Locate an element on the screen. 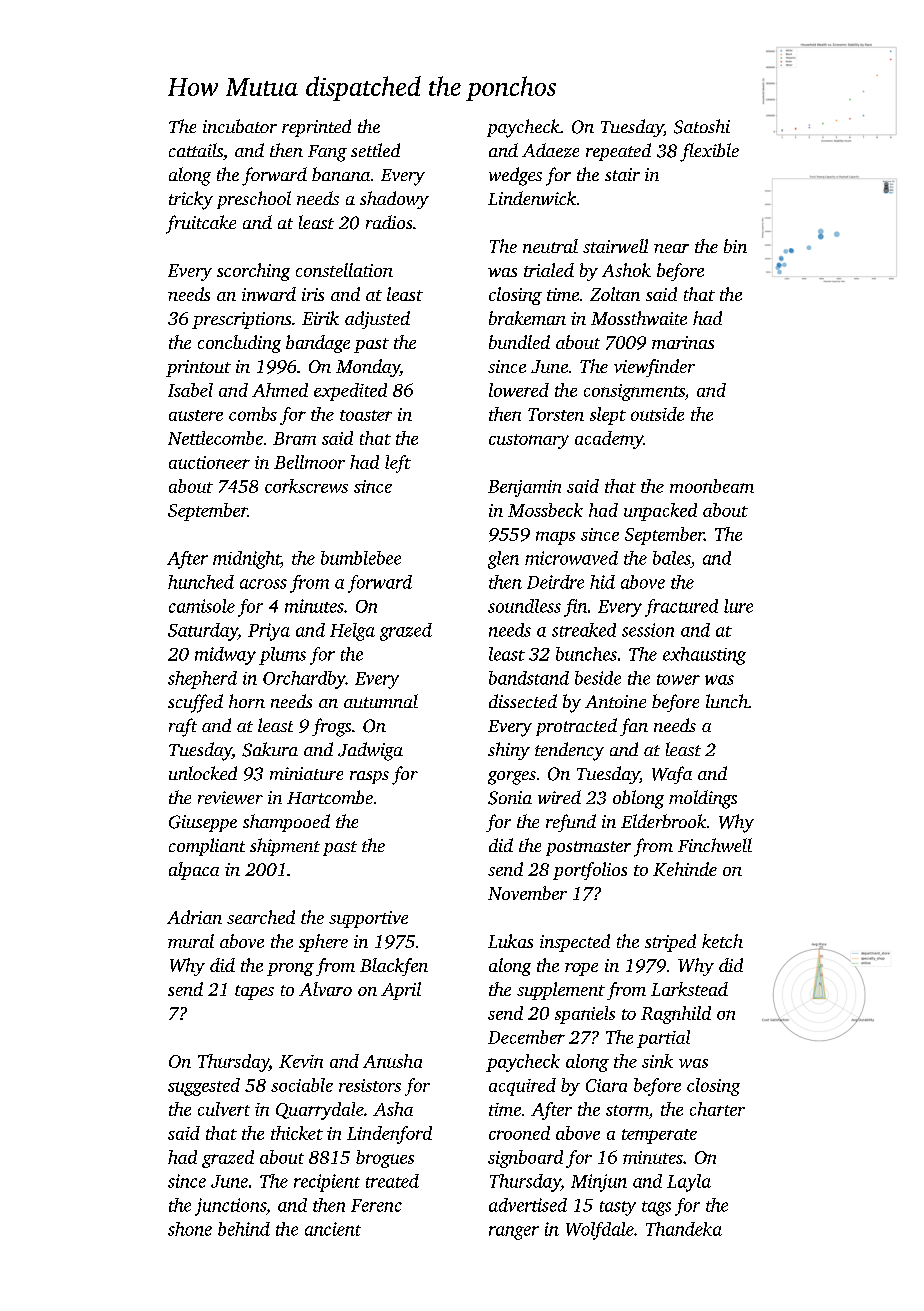 Image resolution: width=924 pixels, height=1311 pixels. Kehinde is located at coordinates (685, 869).
